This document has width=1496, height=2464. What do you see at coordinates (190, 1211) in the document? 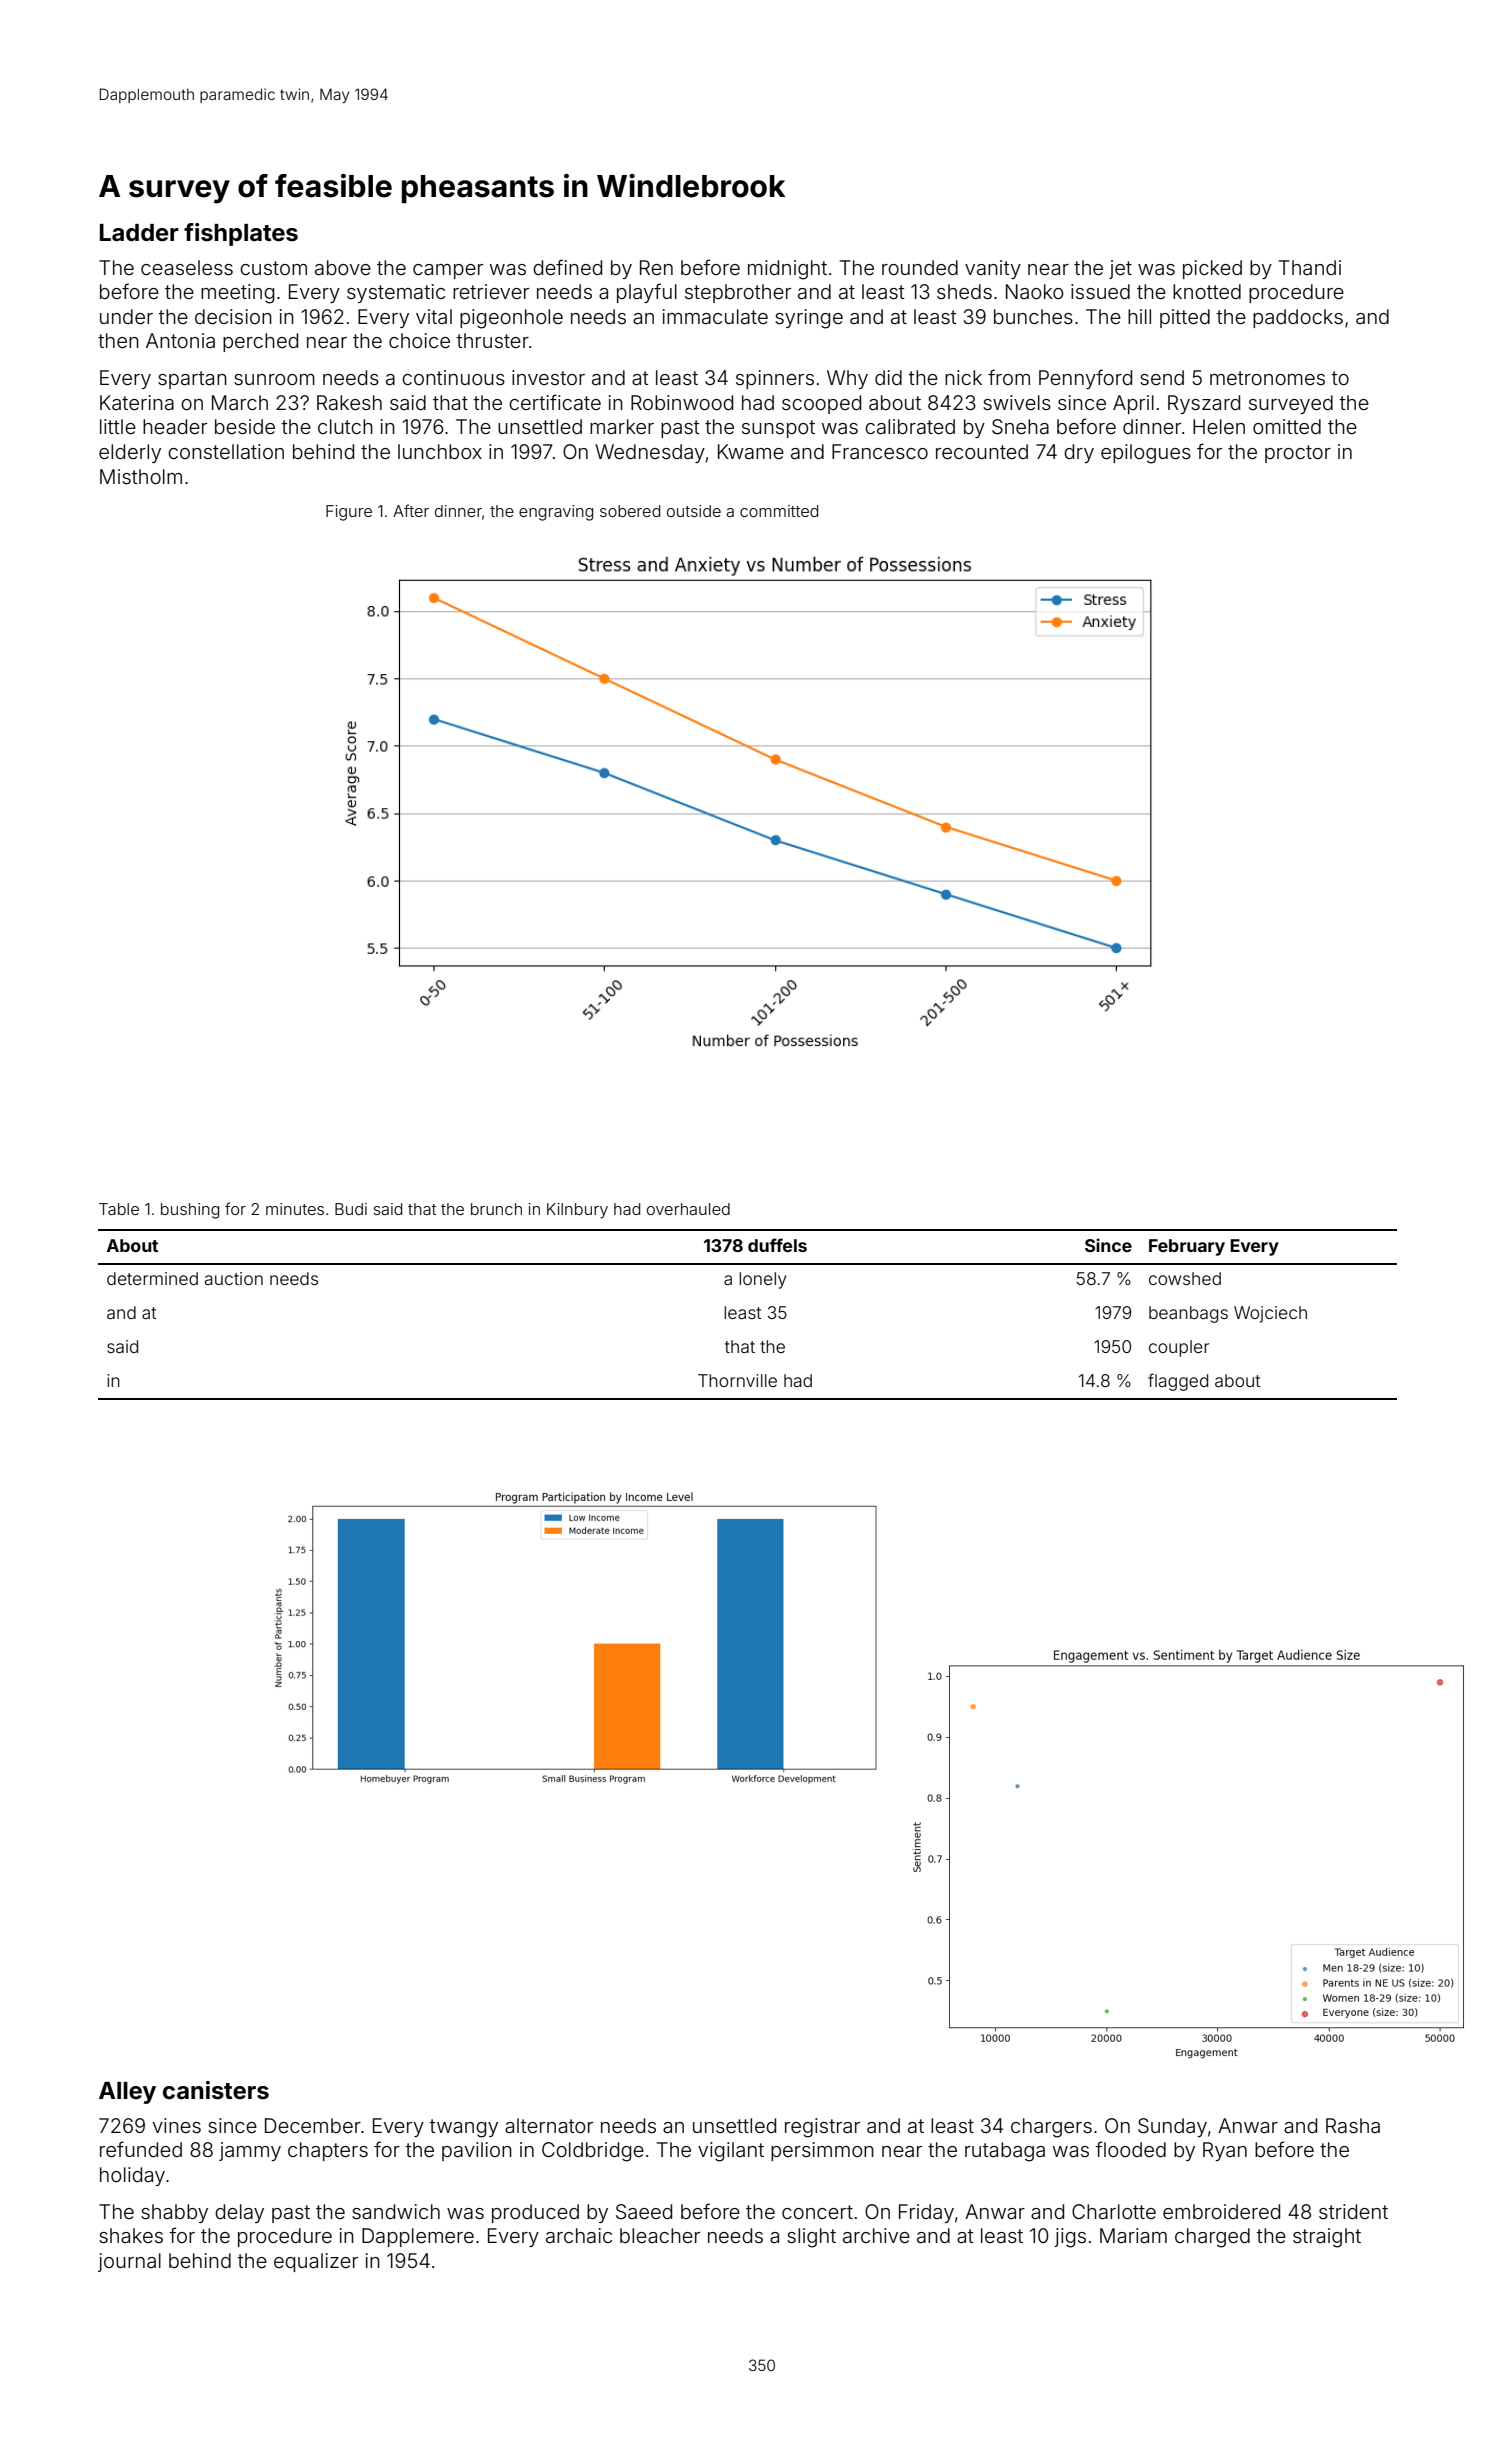
I see `bushing` at bounding box center [190, 1211].
